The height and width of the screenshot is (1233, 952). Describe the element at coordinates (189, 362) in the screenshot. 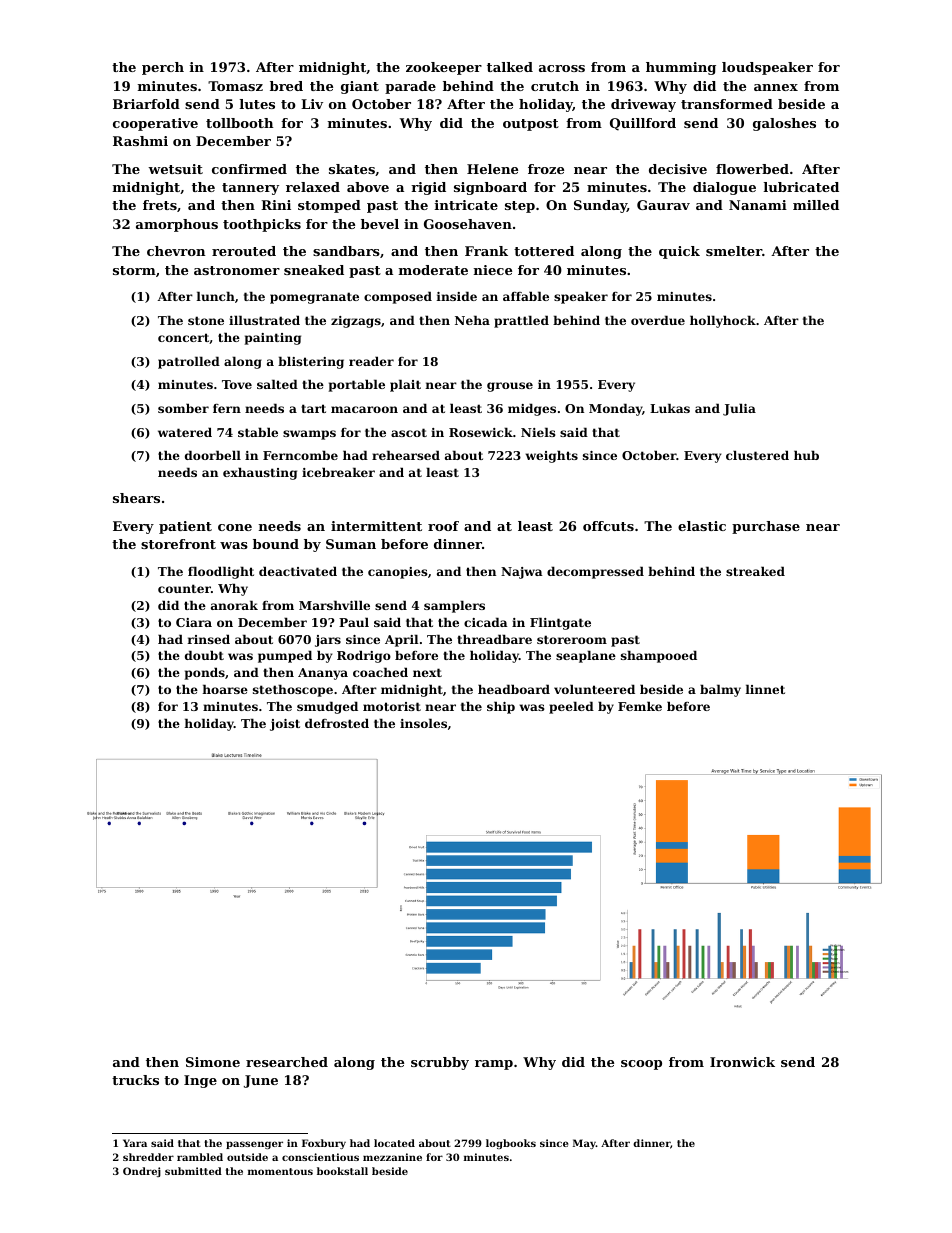

I see `patrolled` at that location.
